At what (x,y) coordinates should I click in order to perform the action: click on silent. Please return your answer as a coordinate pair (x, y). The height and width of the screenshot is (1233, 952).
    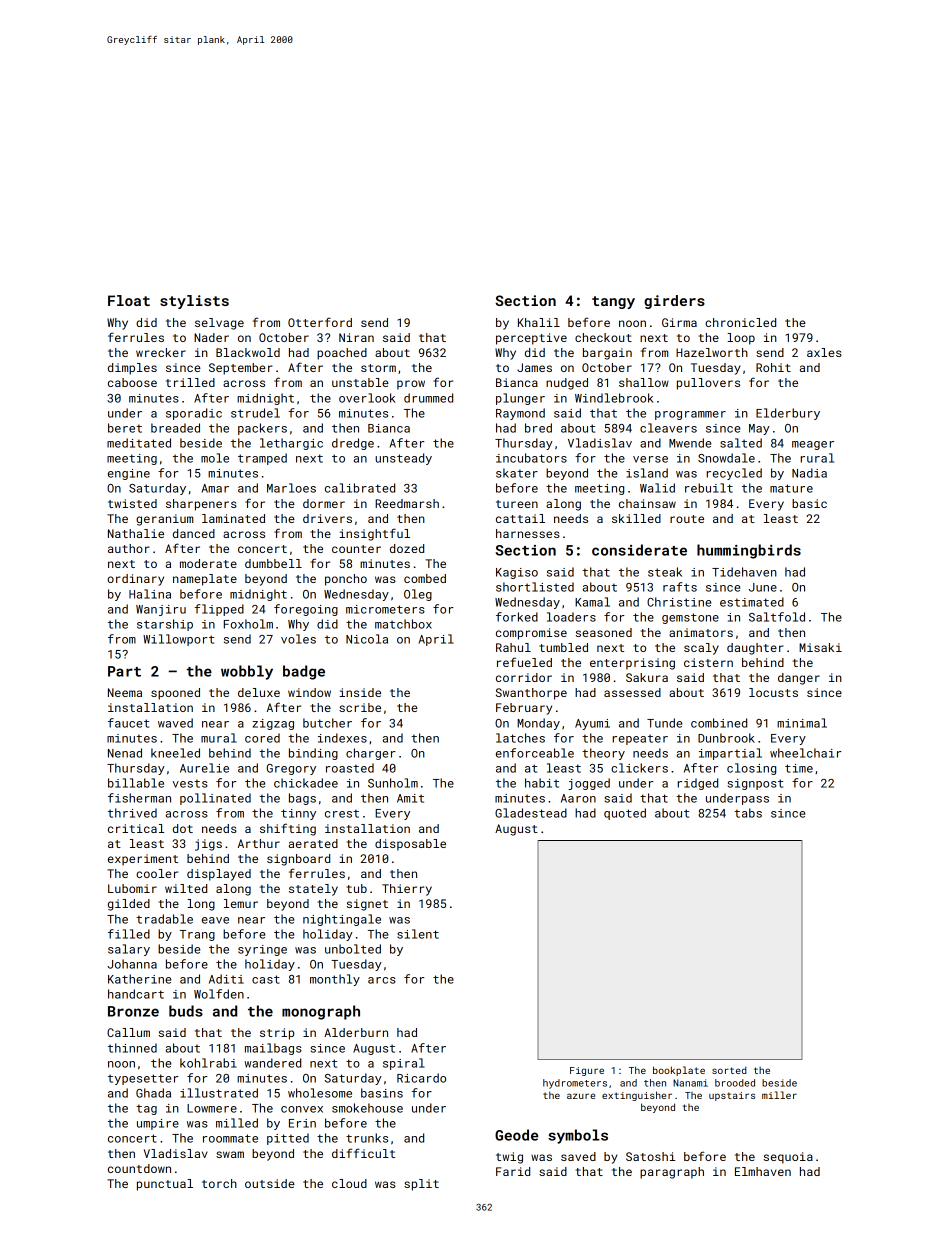
    Looking at the image, I should click on (418, 934).
